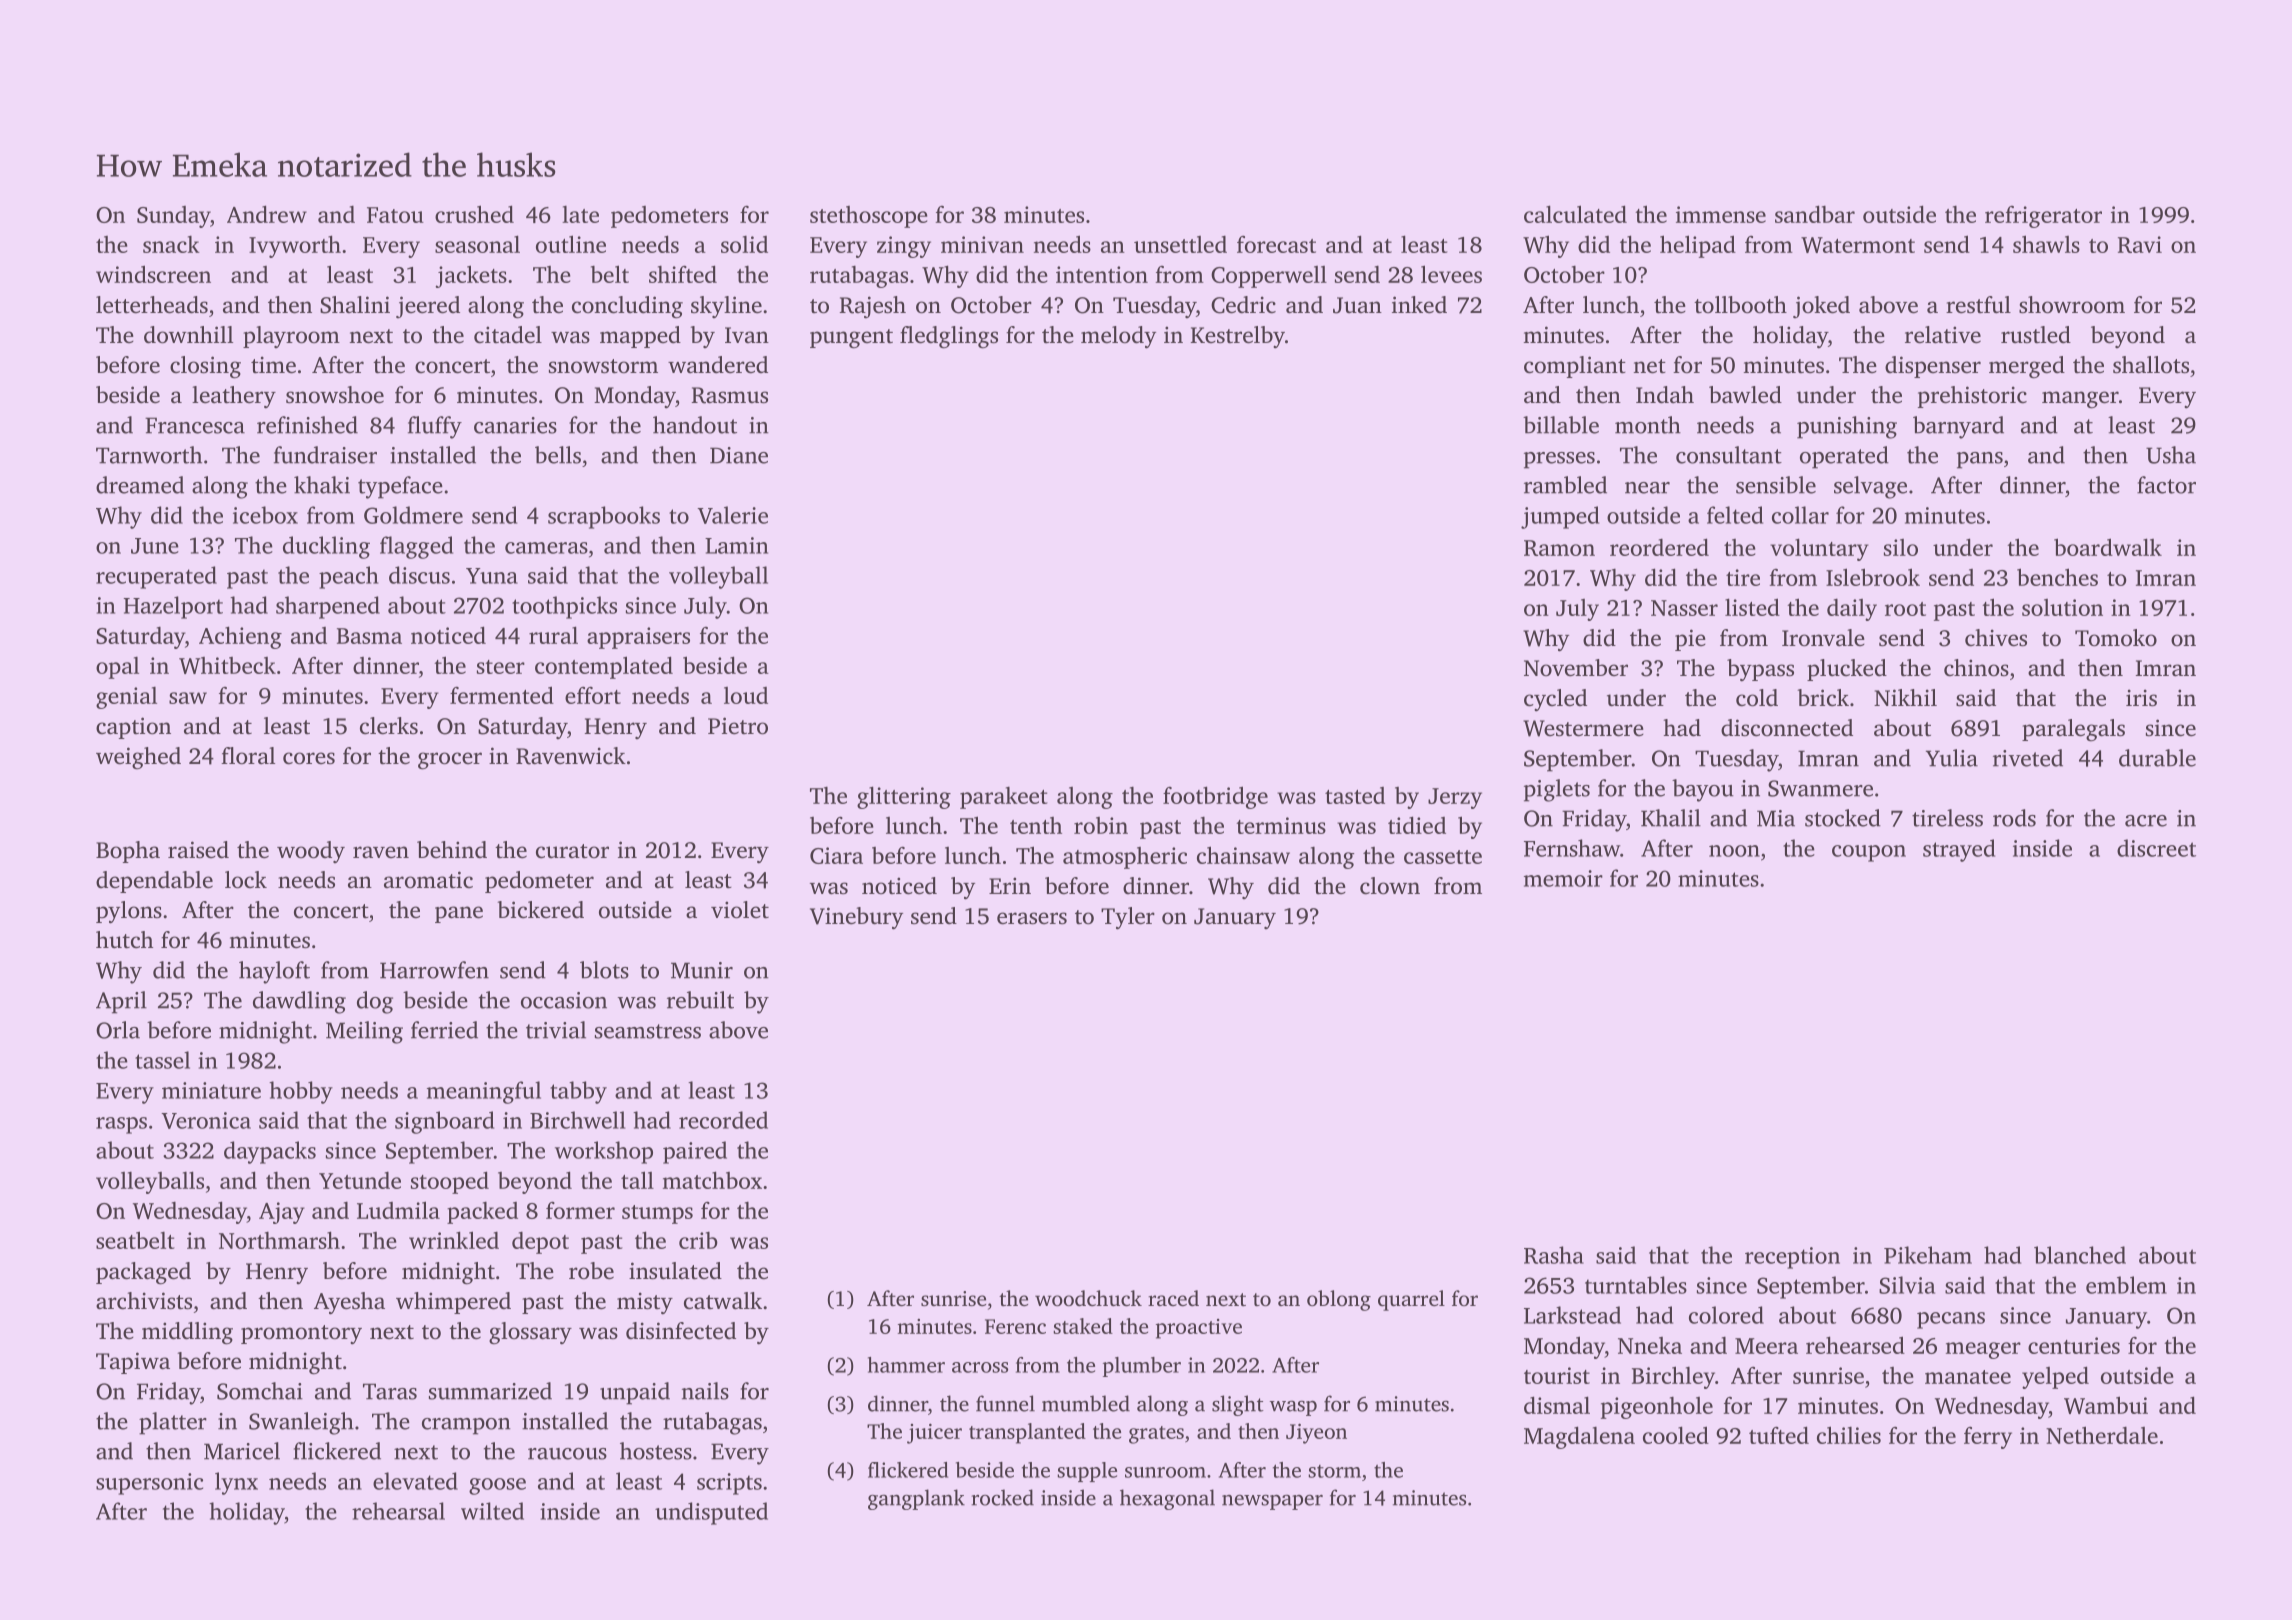 The width and height of the image is (2292, 1620). Describe the element at coordinates (572, 851) in the image. I see `curator` at that location.
